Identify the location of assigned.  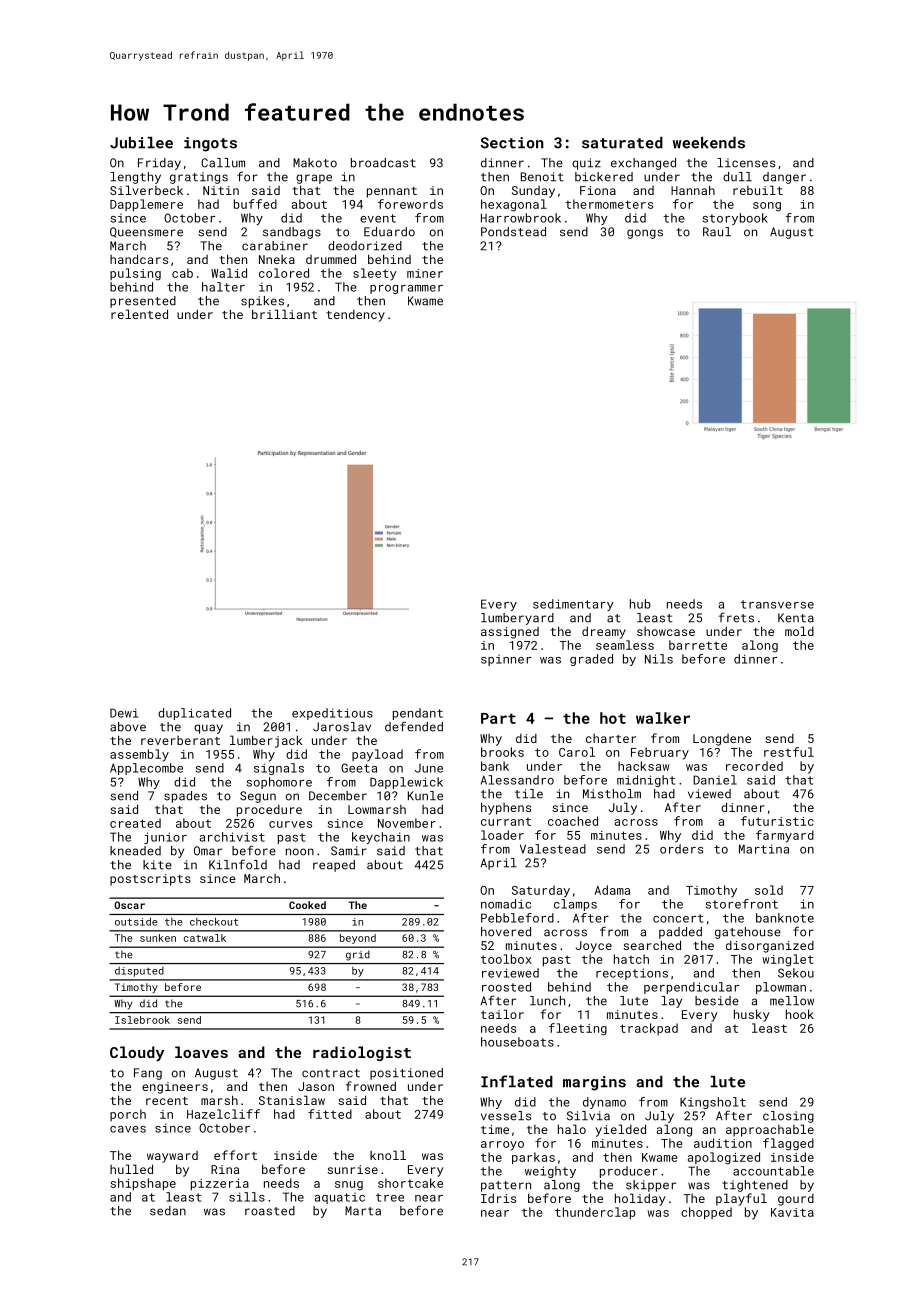
(510, 633).
